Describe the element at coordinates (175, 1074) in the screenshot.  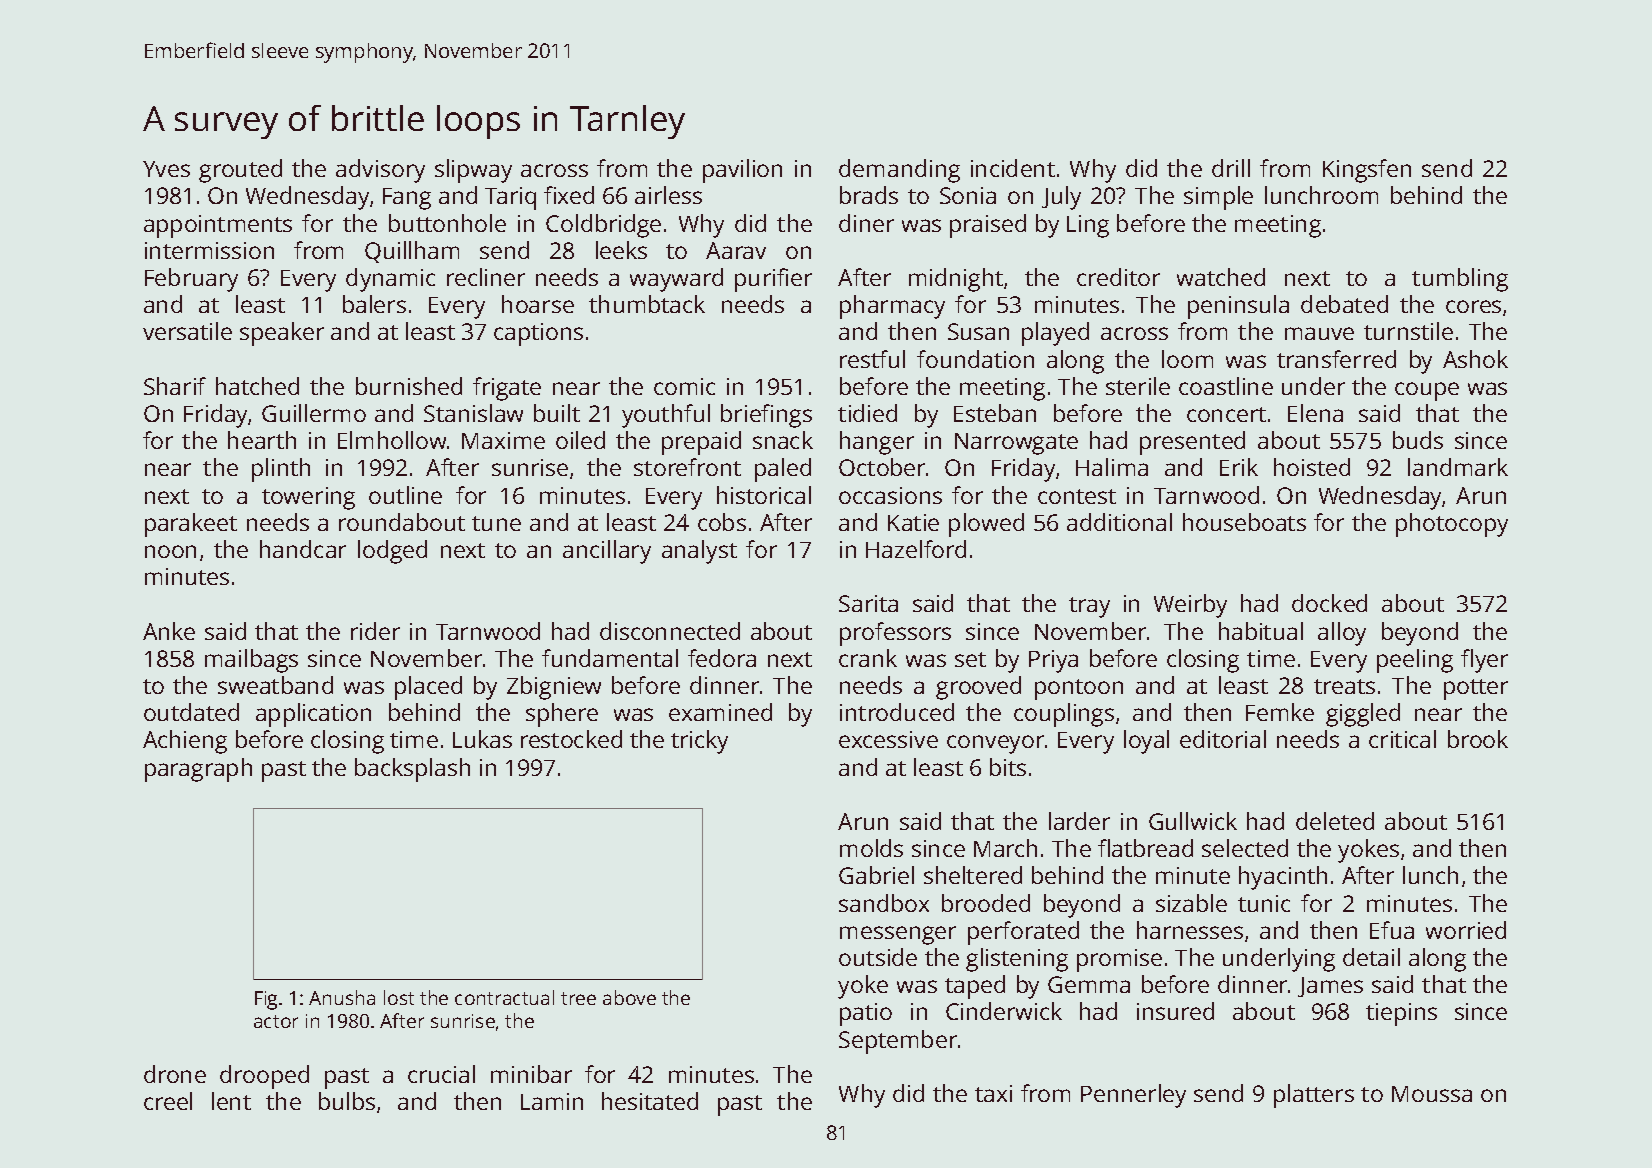
I see `drone` at that location.
